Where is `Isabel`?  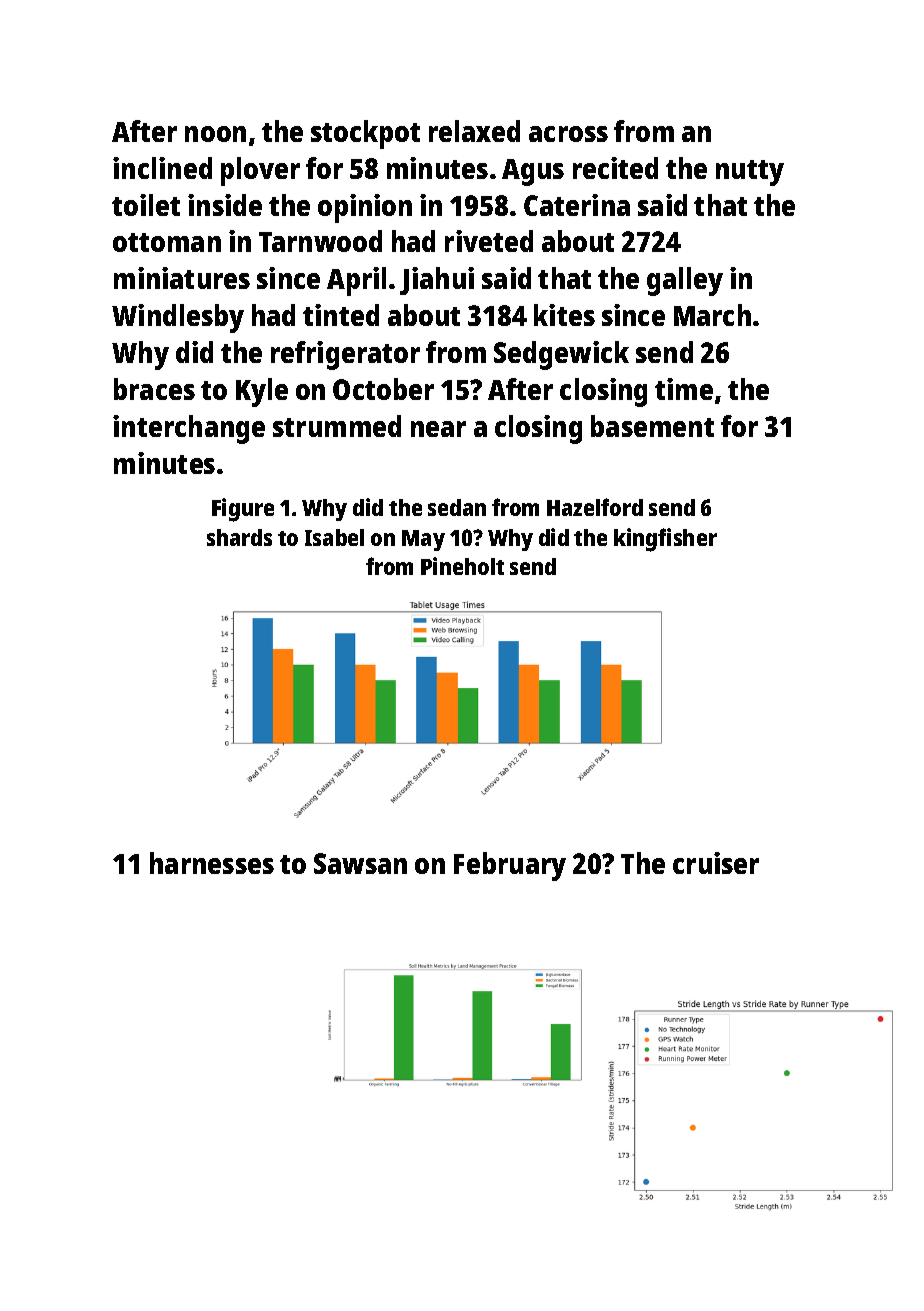 Isabel is located at coordinates (334, 537).
